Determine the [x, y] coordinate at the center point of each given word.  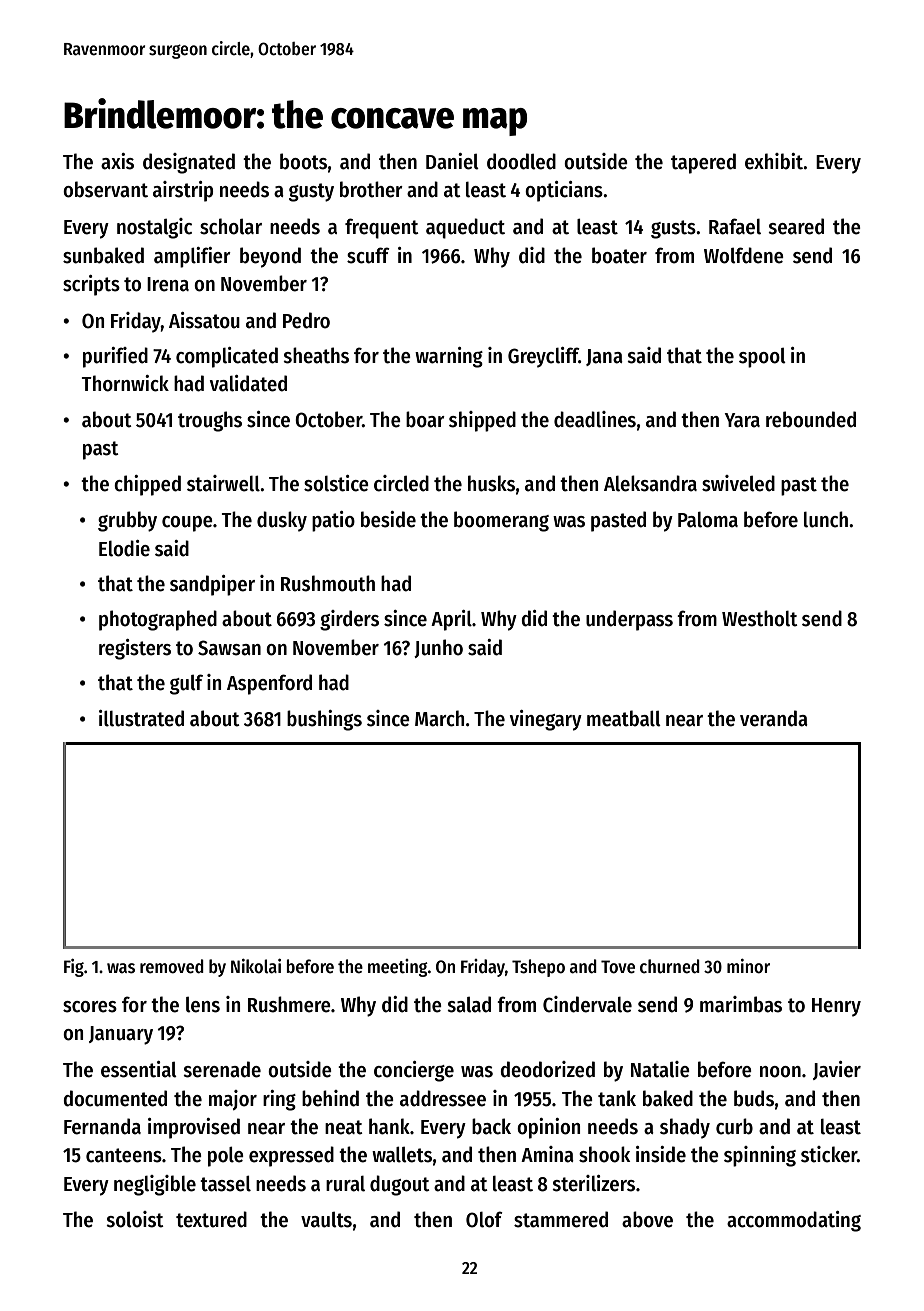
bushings [324, 720]
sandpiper [212, 585]
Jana [604, 357]
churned [670, 966]
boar [425, 419]
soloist [135, 1219]
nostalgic [154, 228]
